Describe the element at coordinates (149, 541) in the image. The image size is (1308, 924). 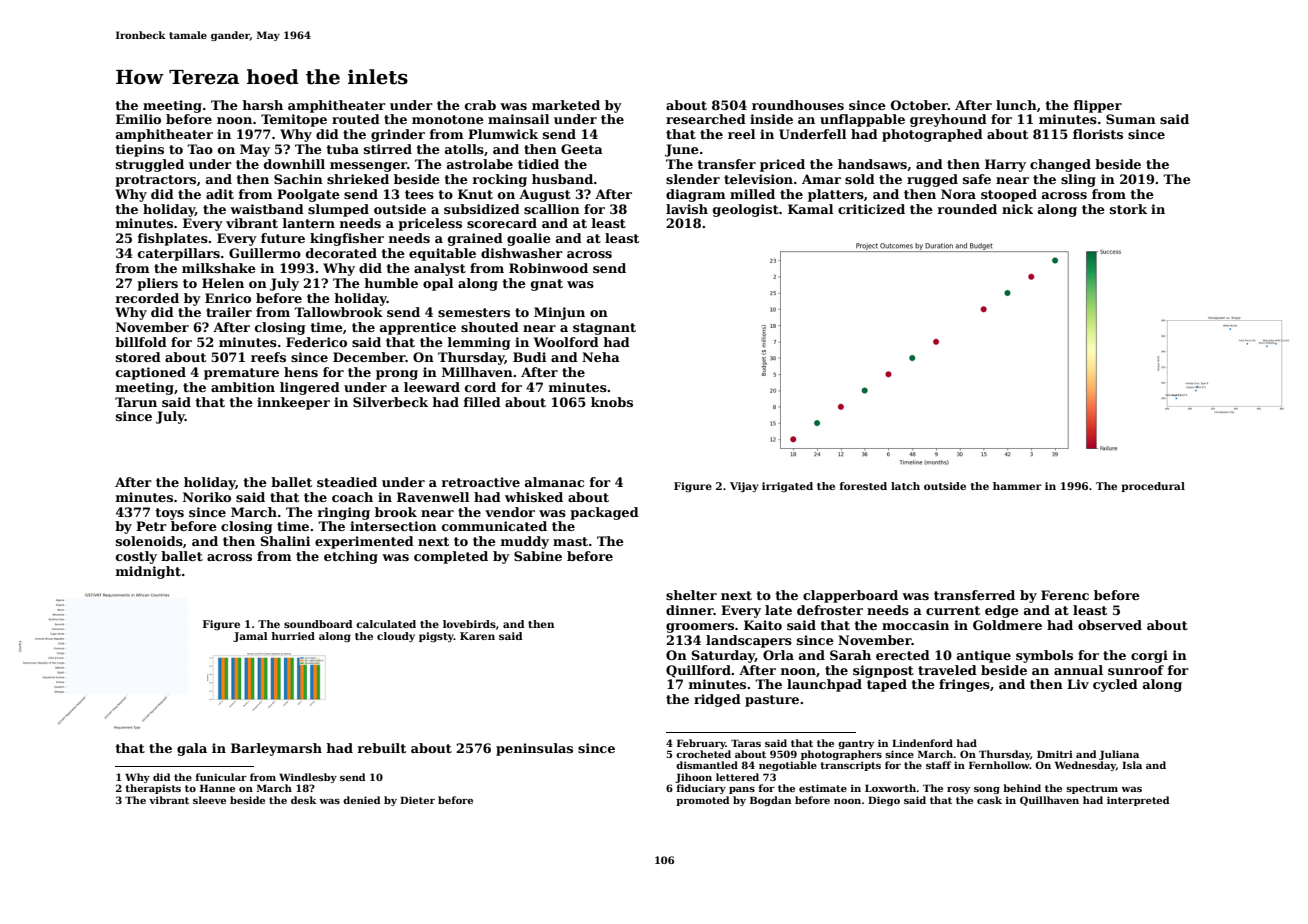
I see `solenoids` at that location.
